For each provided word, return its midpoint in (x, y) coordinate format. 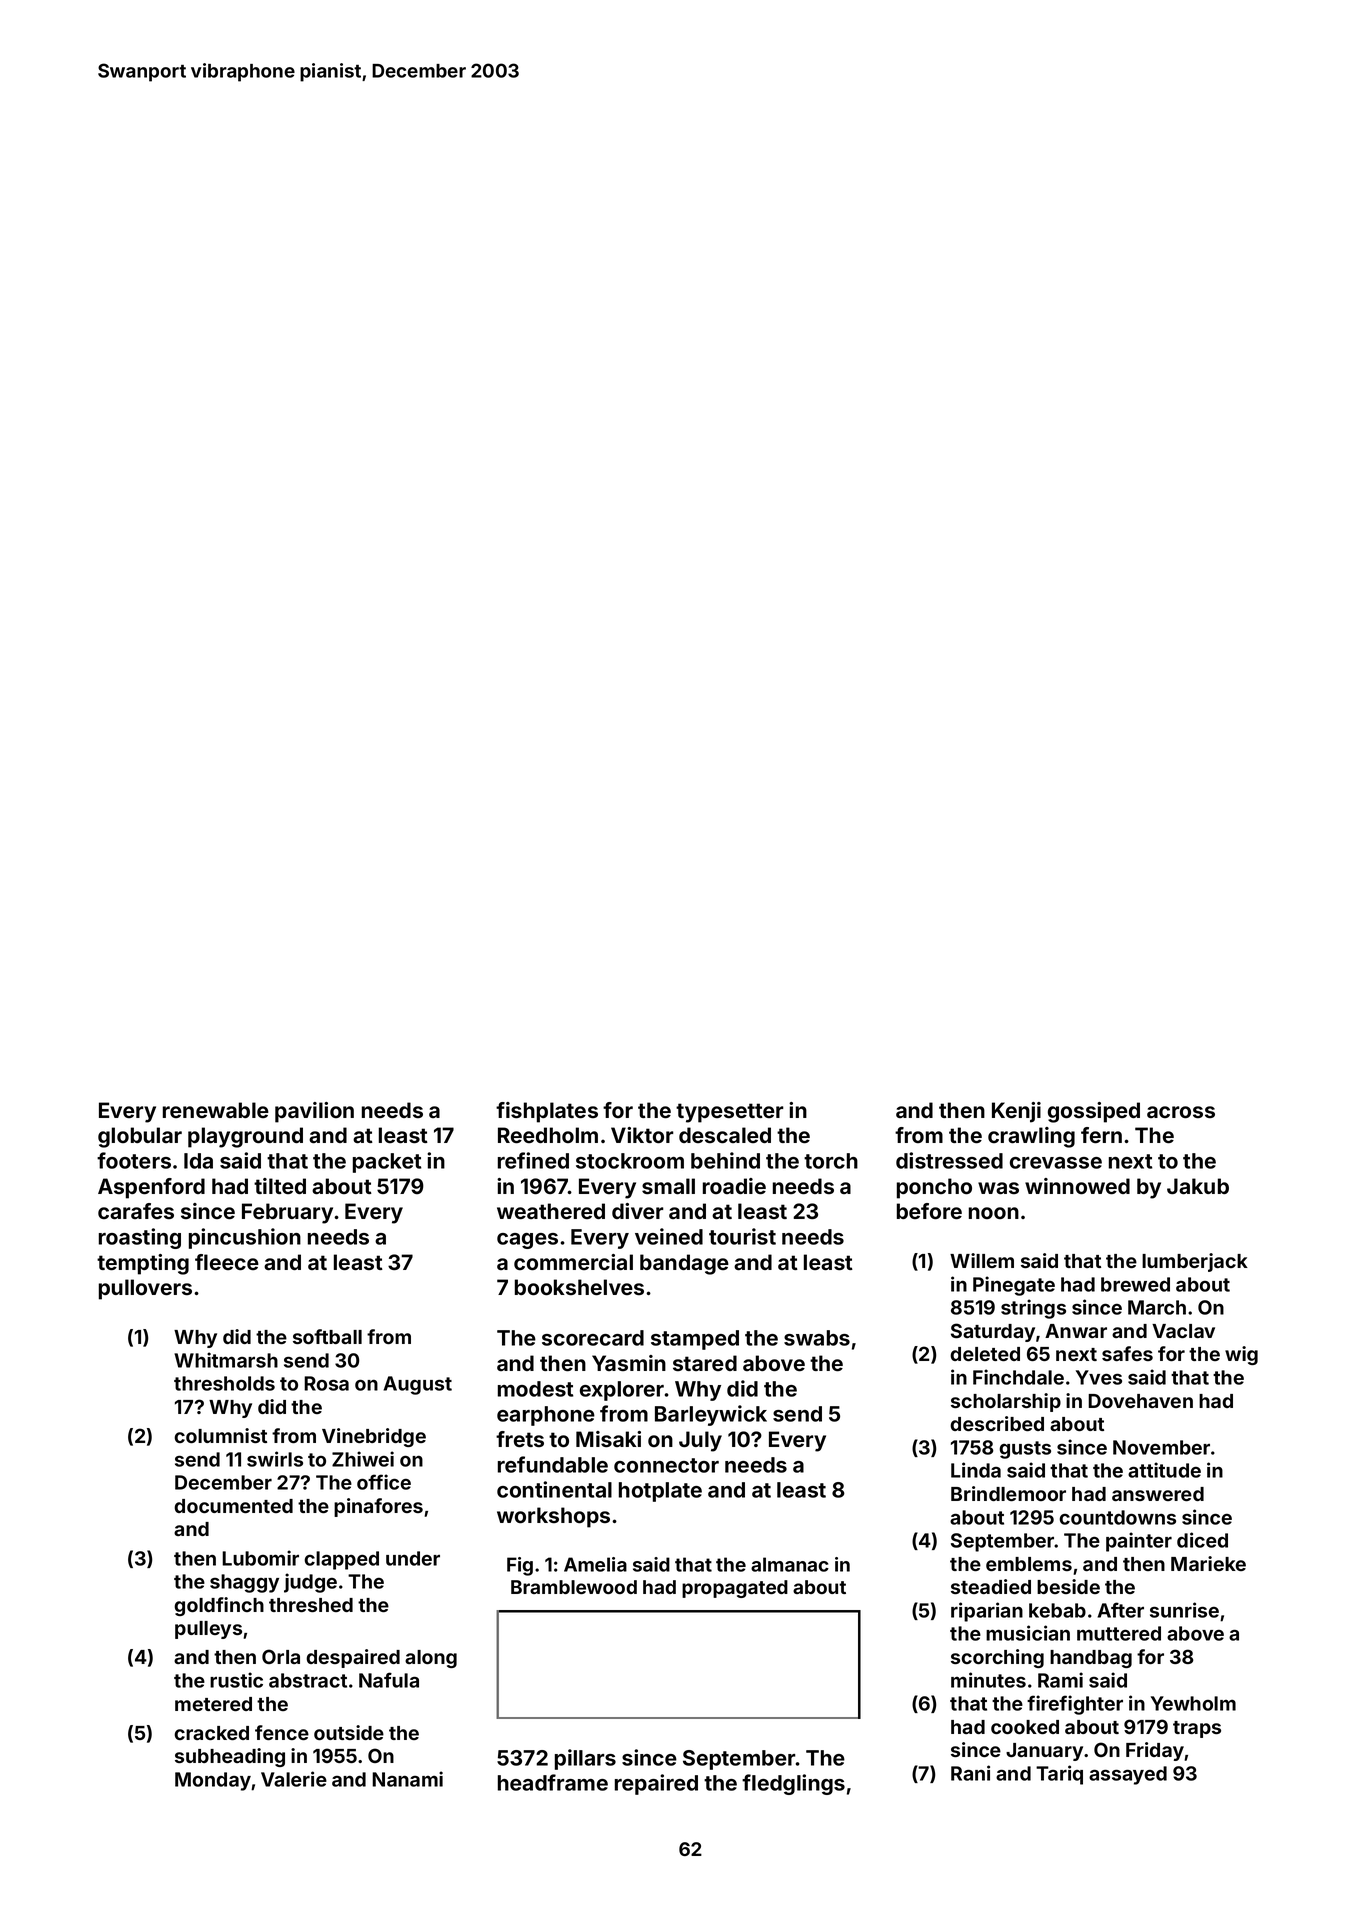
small (668, 1186)
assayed (1128, 1775)
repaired (656, 1784)
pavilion (314, 1112)
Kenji (1016, 1112)
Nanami (407, 1779)
